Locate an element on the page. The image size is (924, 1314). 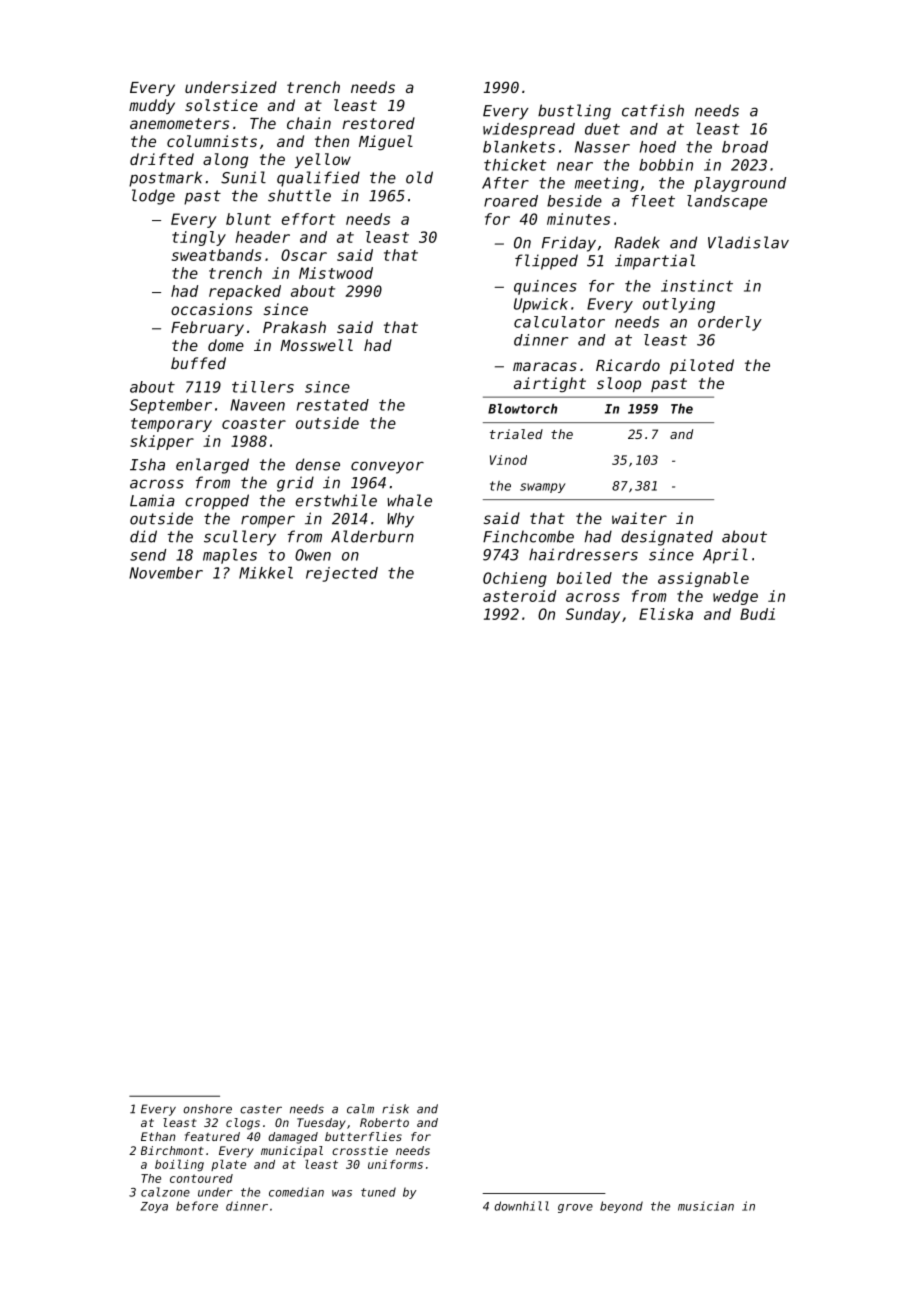
assignable is located at coordinates (703, 579).
